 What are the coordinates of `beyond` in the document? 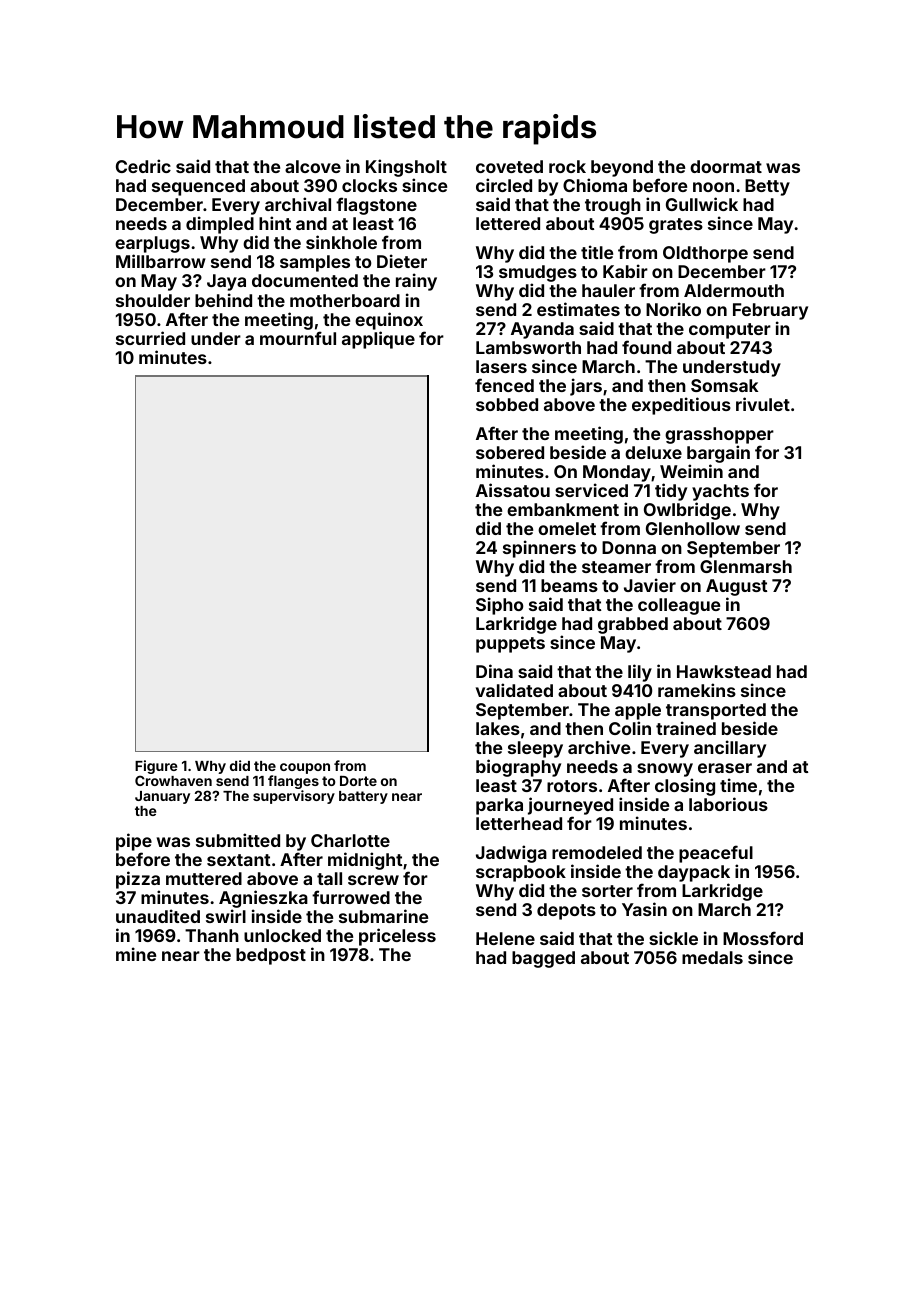 It's located at (622, 168).
